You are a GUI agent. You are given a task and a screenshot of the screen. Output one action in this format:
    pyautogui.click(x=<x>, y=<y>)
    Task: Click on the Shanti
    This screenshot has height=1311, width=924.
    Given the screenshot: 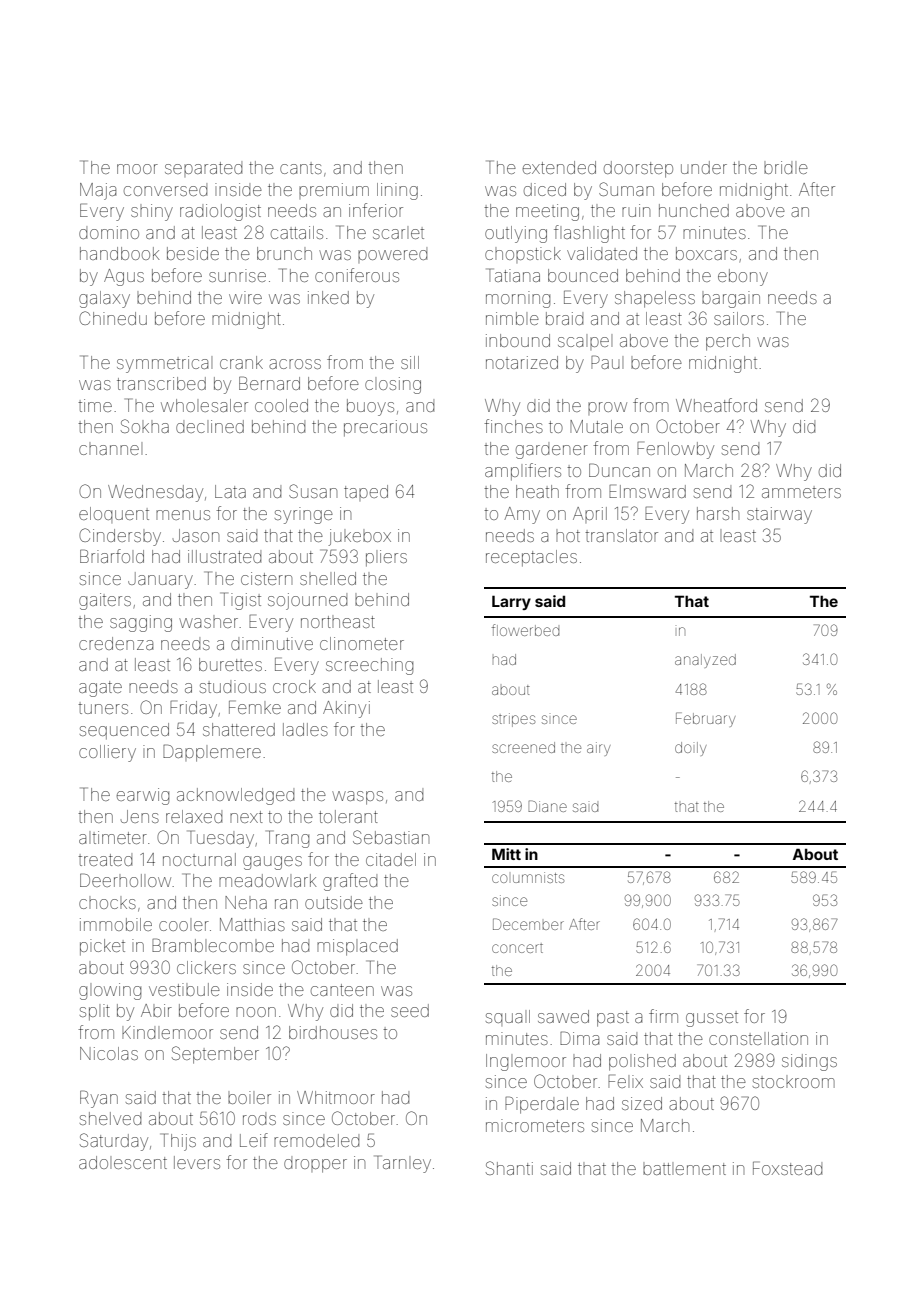 What is the action you would take?
    pyautogui.click(x=509, y=1168)
